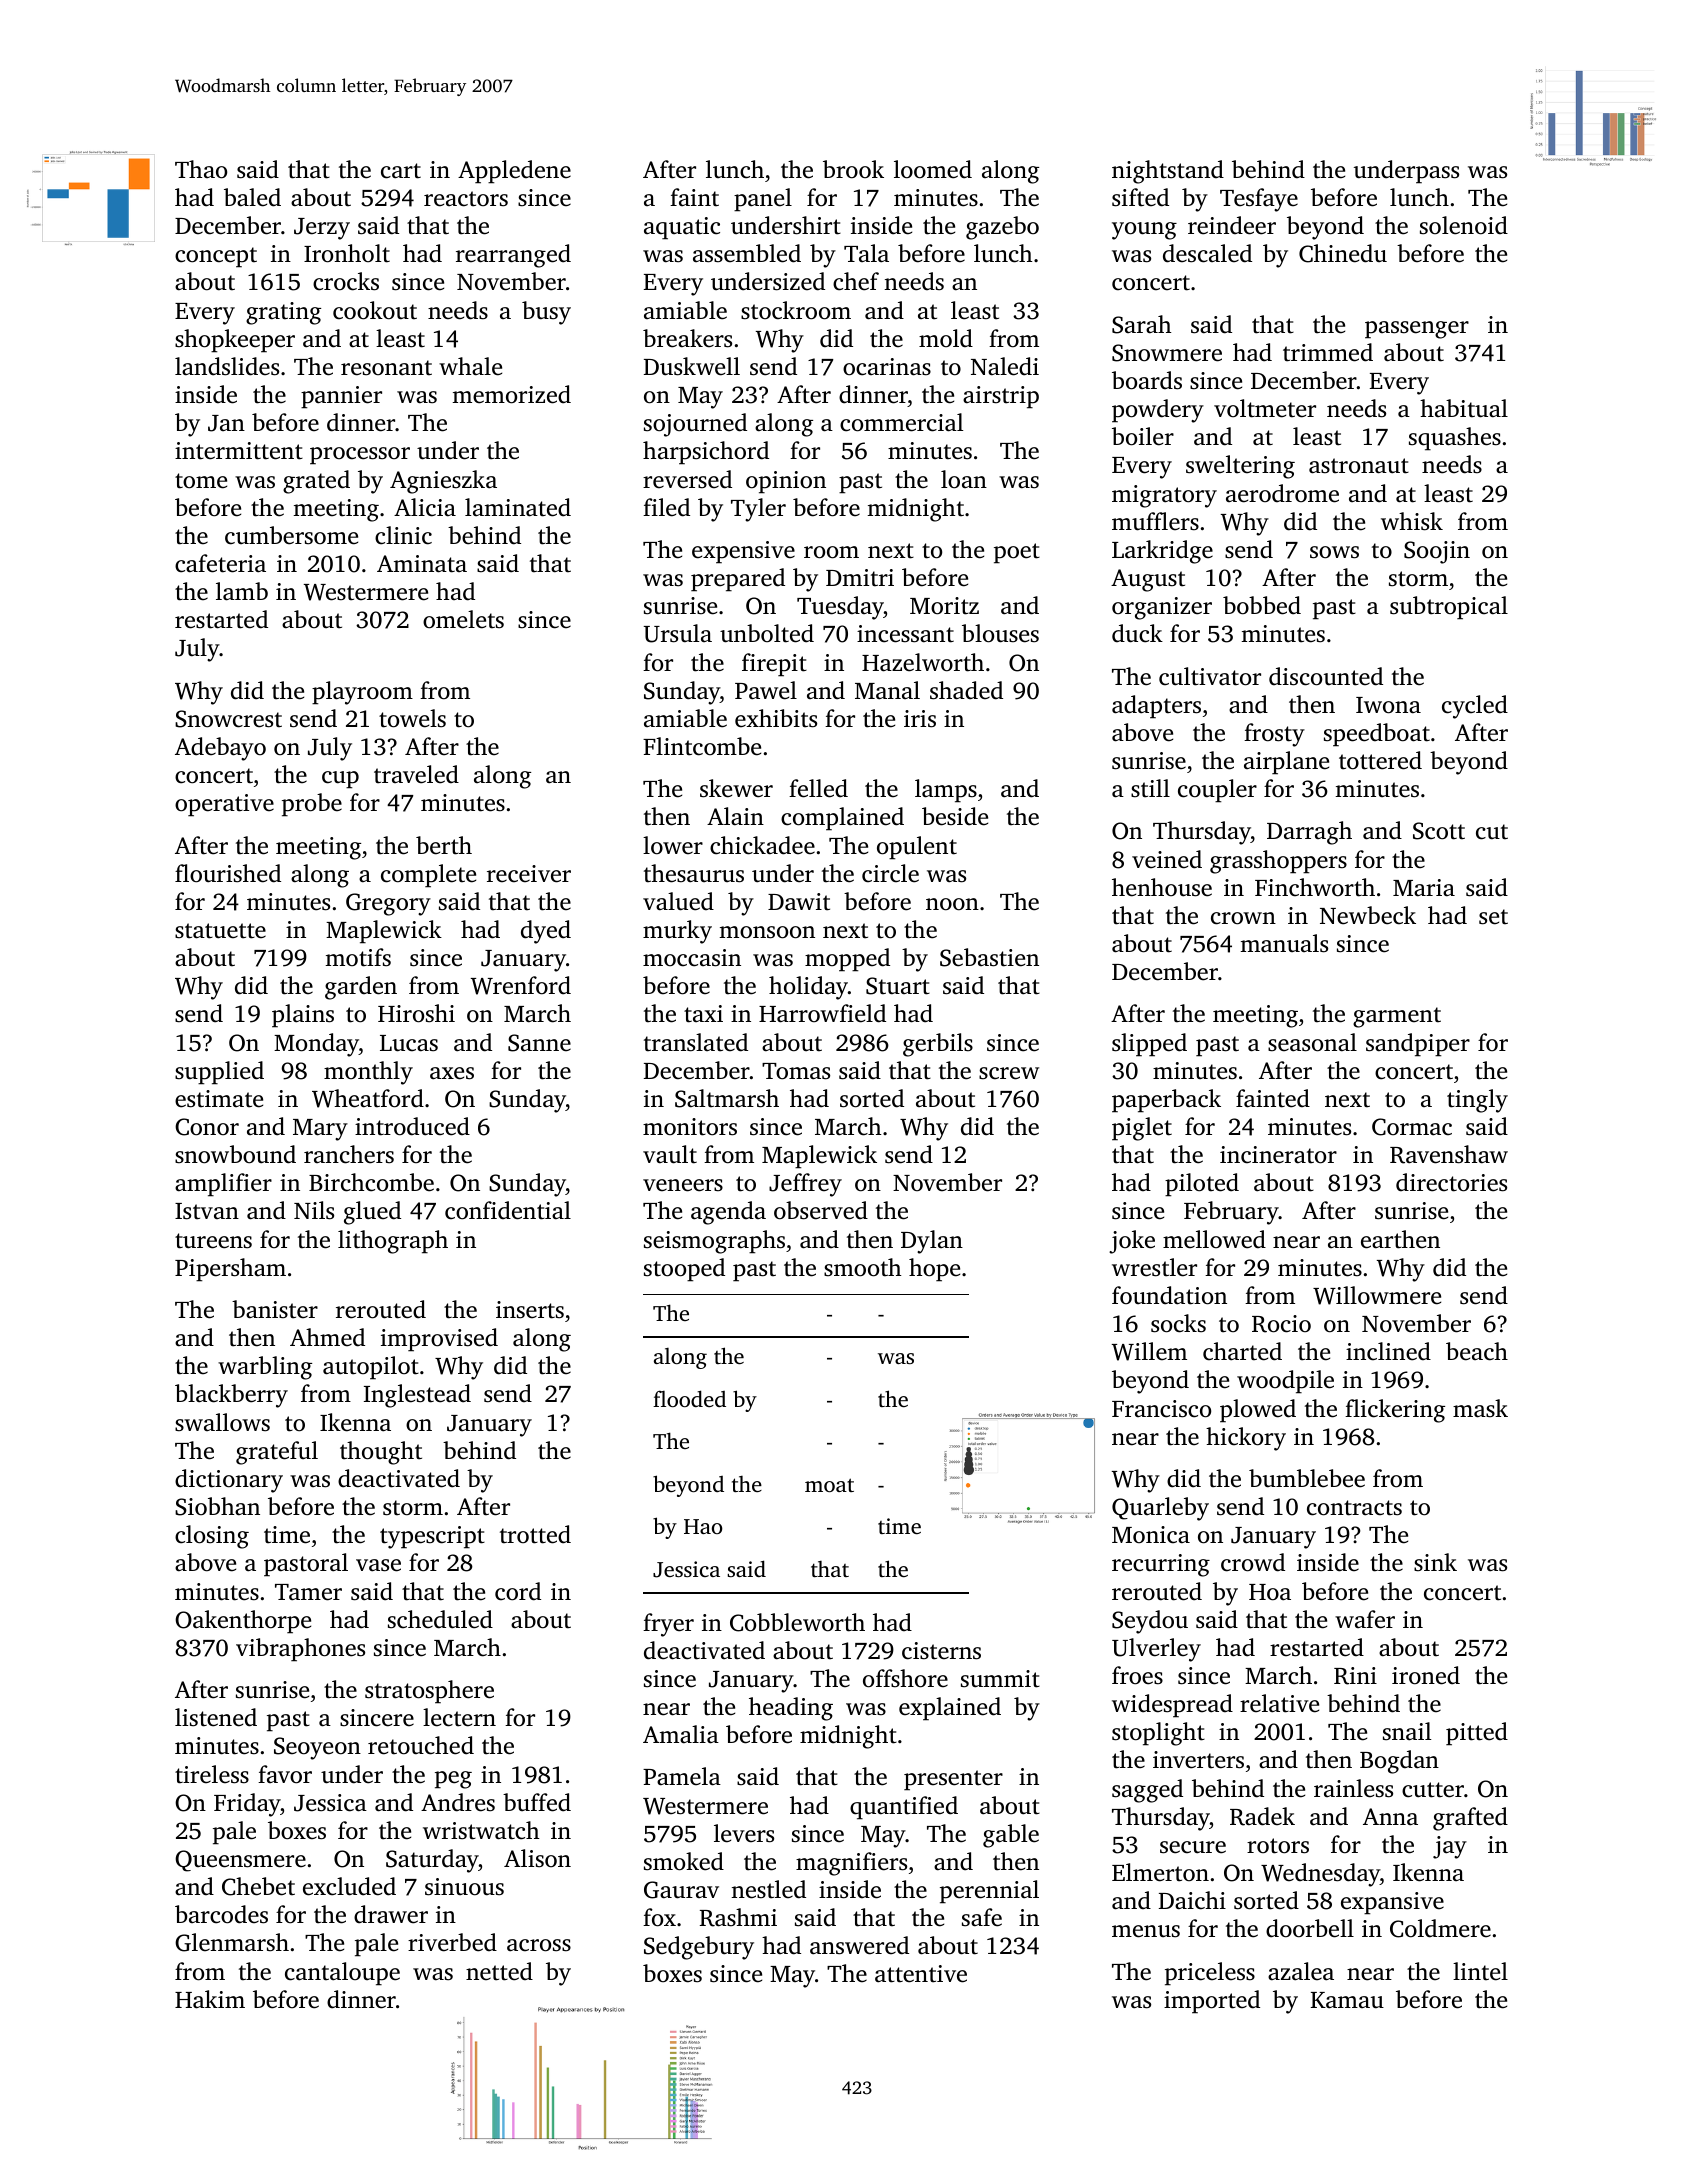 The height and width of the page is (2178, 1683). Describe the element at coordinates (1149, 1351) in the page. I see `Willem` at that location.
